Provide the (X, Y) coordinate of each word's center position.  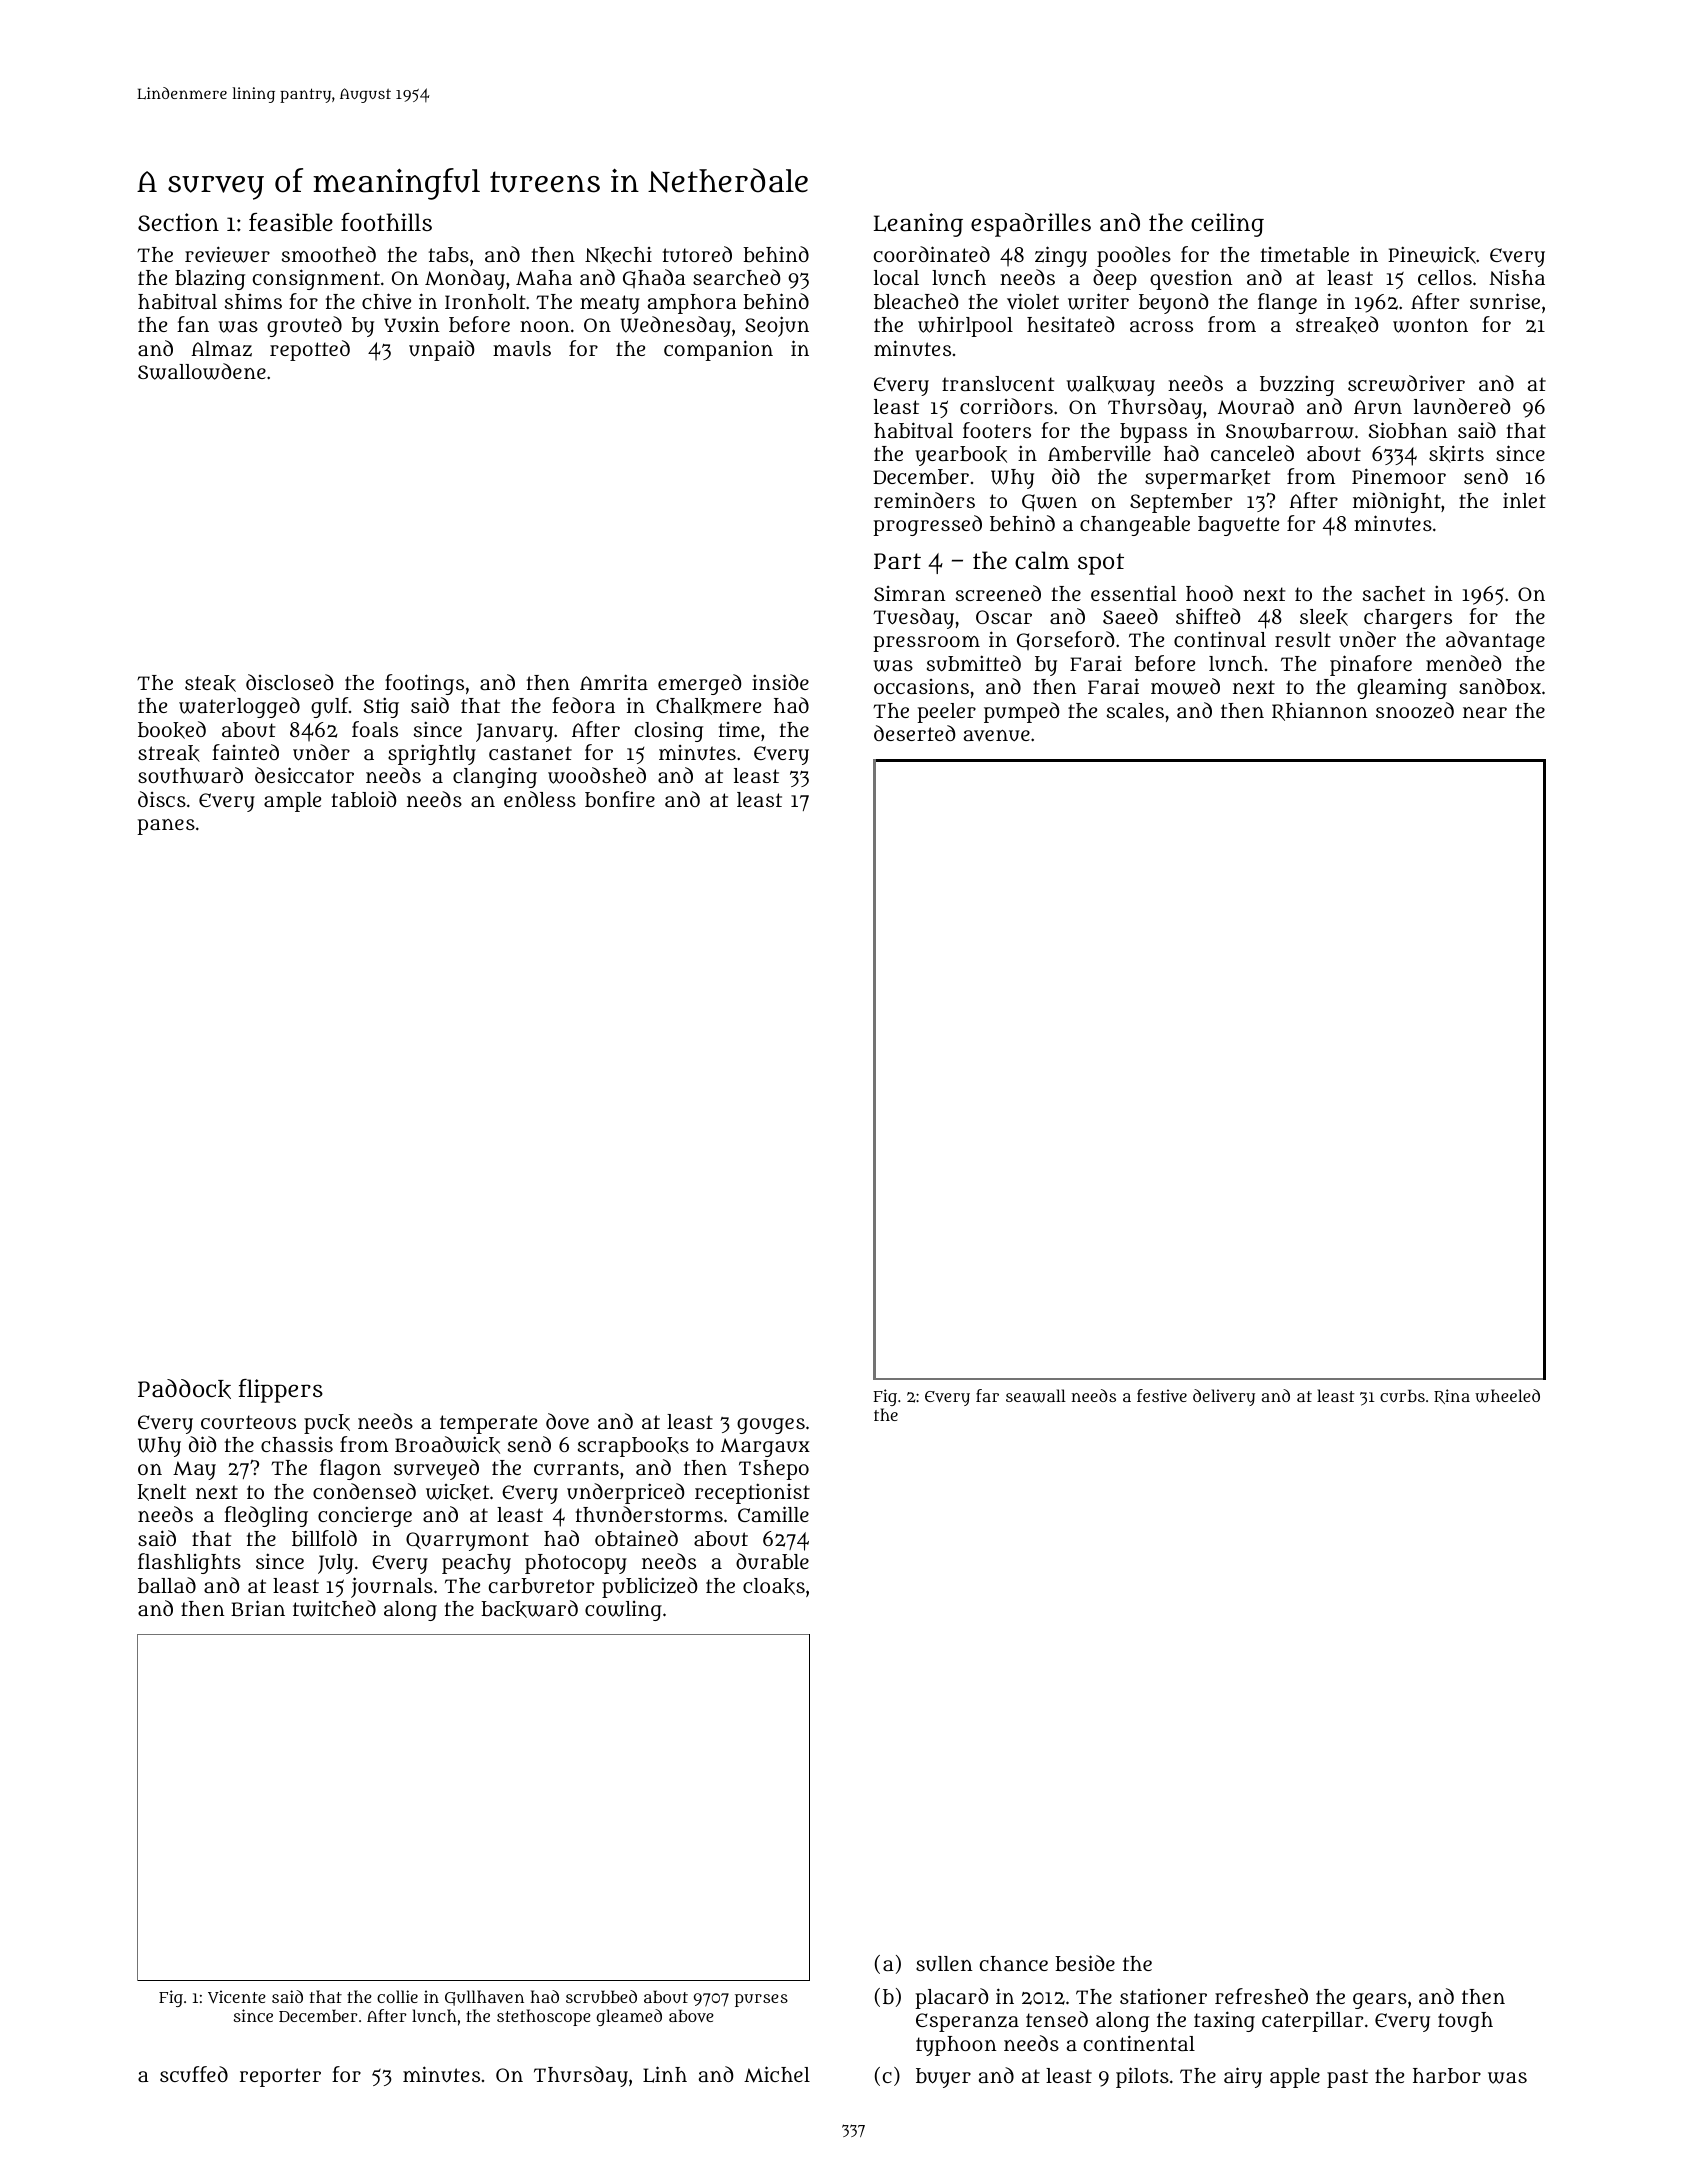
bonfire (620, 799)
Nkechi (618, 255)
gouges (771, 1426)
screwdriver (1406, 383)
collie (397, 1996)
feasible (291, 222)
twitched (334, 1608)
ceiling (1227, 225)
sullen (944, 1963)
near (1485, 712)
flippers (281, 1391)
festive (1162, 1395)
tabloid (364, 799)
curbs (1402, 1395)
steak (210, 683)
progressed (928, 525)
